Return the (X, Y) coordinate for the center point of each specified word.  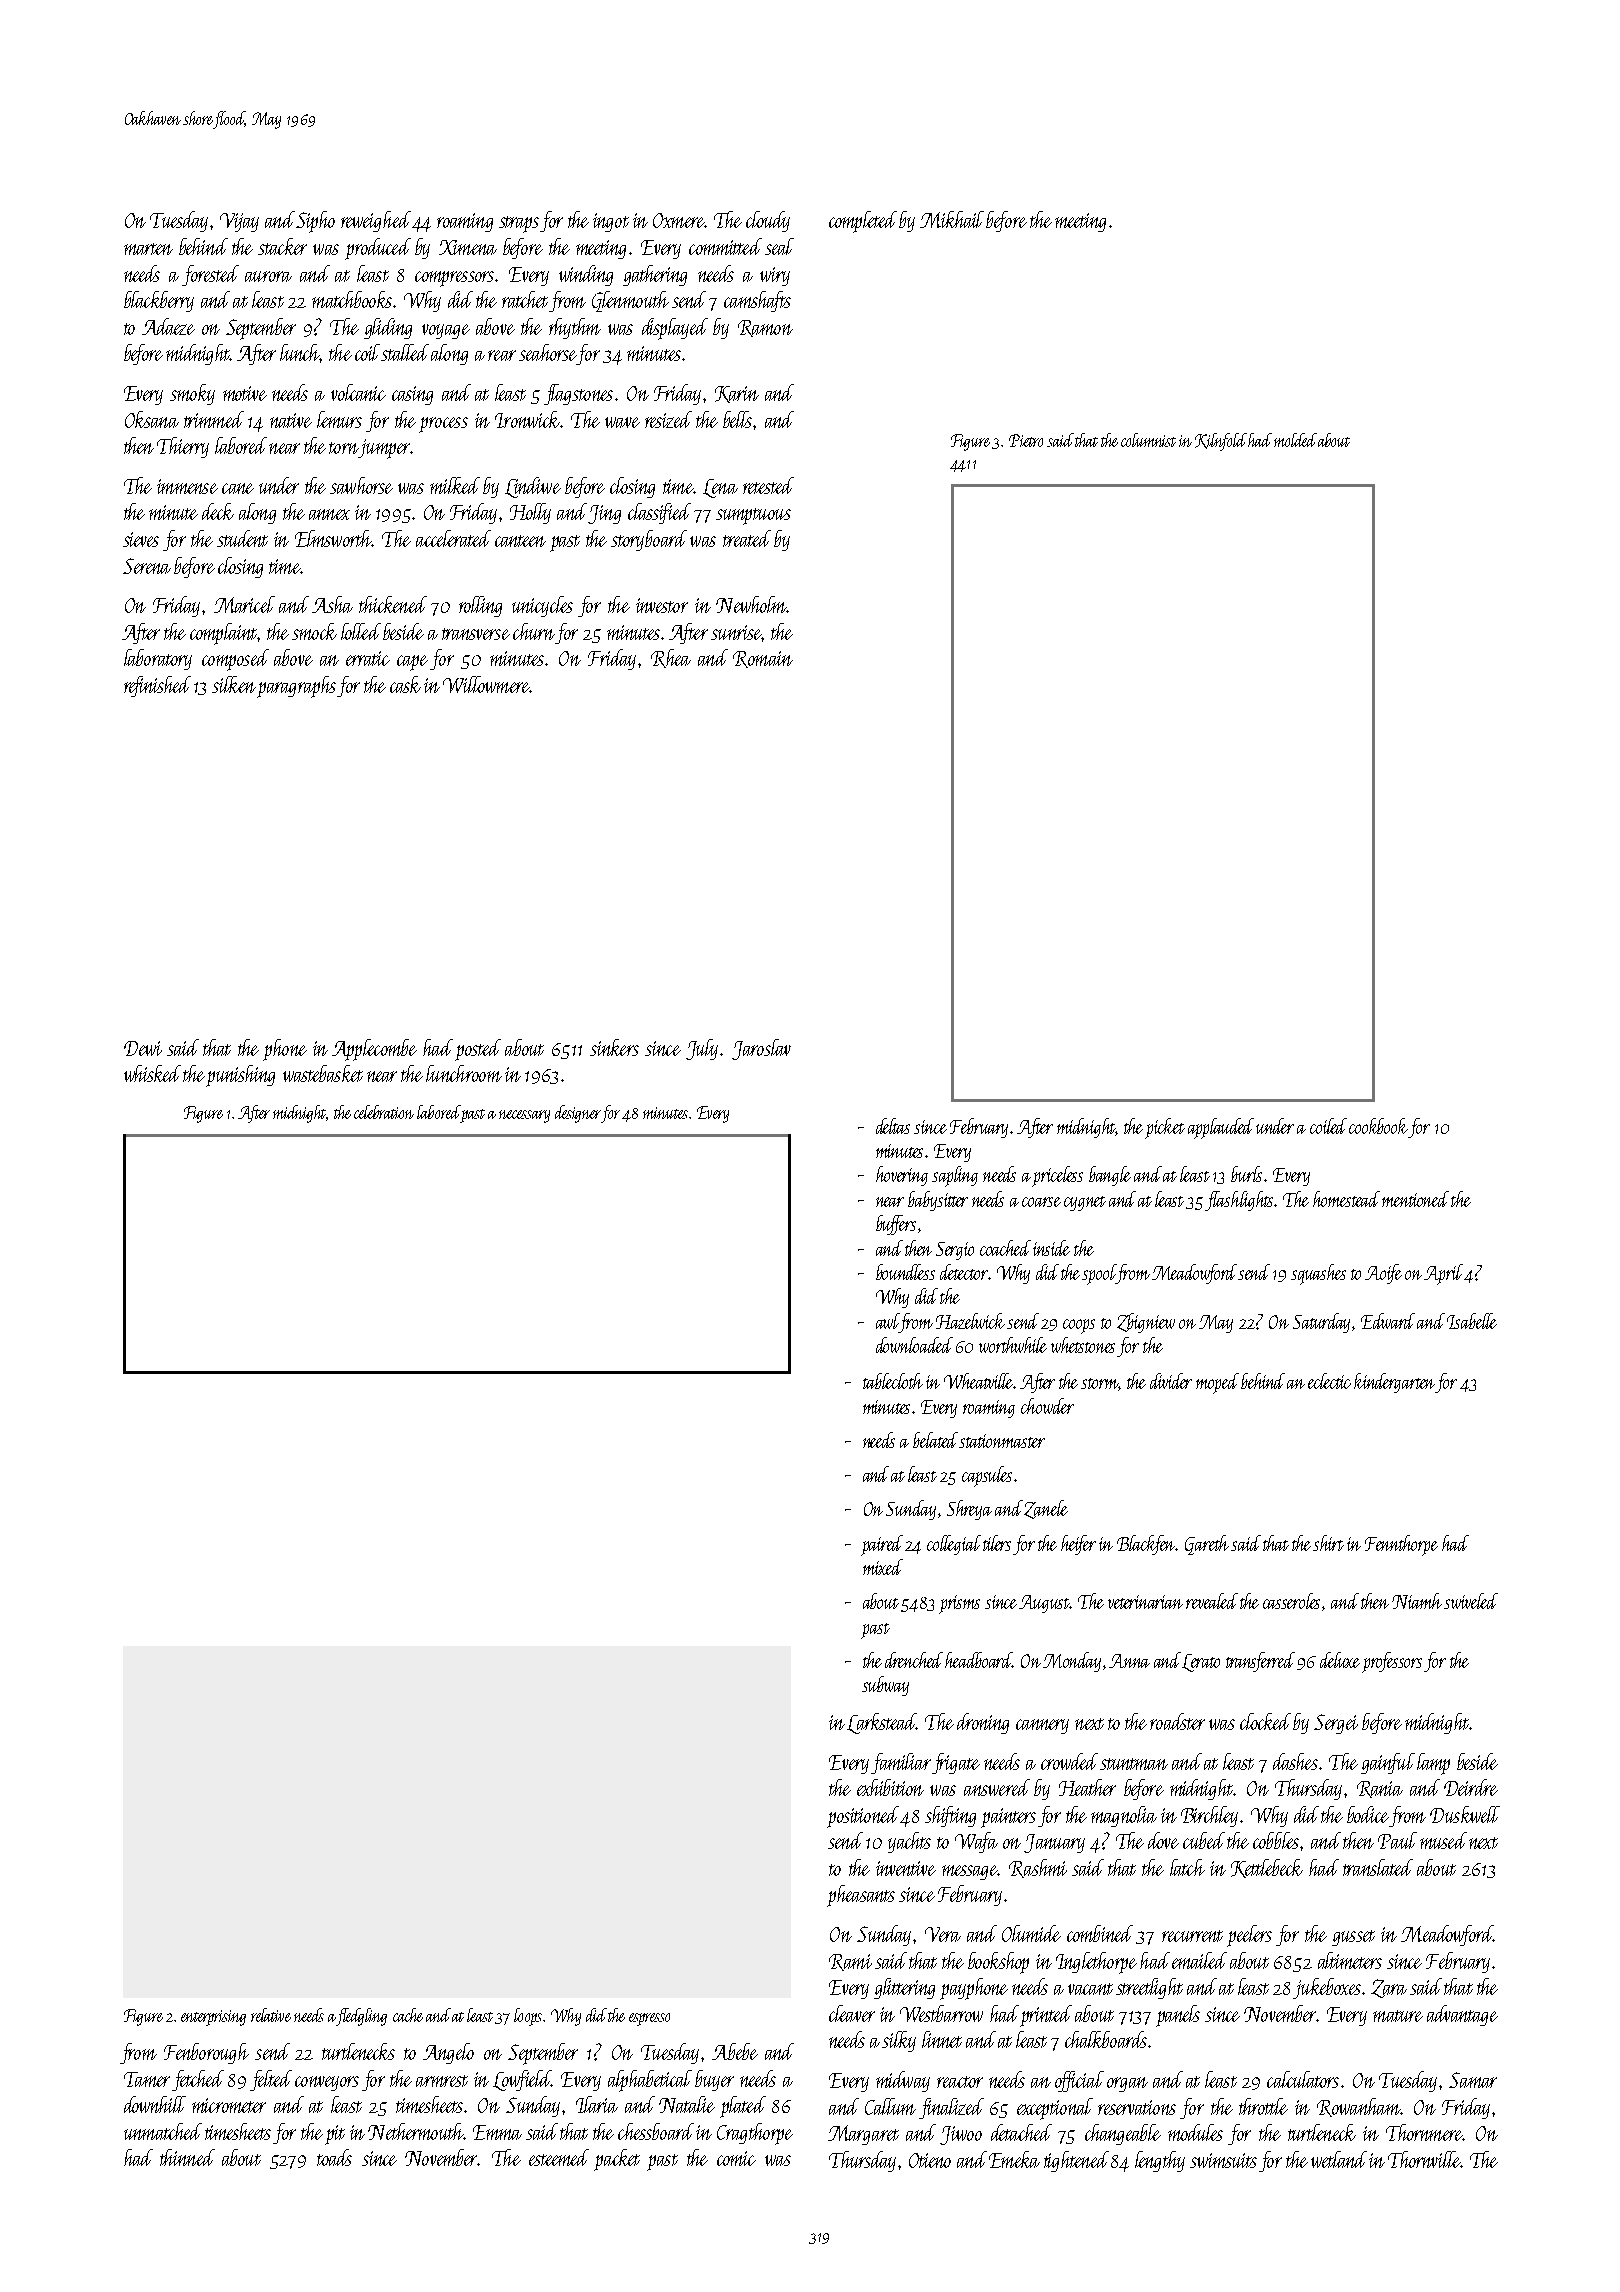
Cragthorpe (755, 2134)
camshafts (757, 301)
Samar (1473, 2080)
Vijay (239, 222)
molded (1295, 440)
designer (578, 1114)
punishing (240, 1076)
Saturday (1321, 1323)
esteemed (559, 2157)
